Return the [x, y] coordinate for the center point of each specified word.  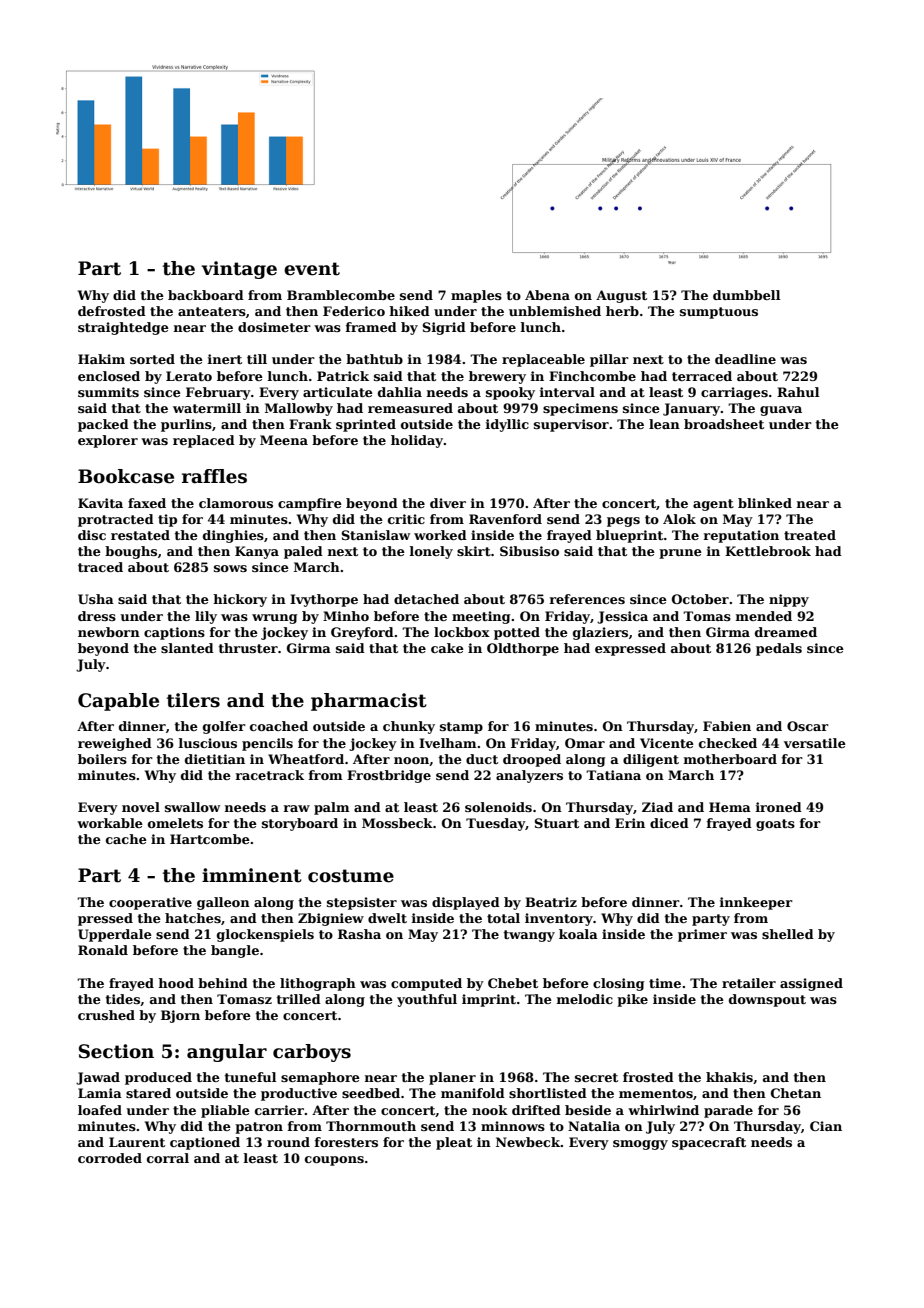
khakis [729, 1077]
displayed [466, 903]
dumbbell [746, 295]
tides [122, 999]
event [312, 269]
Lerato [189, 376]
